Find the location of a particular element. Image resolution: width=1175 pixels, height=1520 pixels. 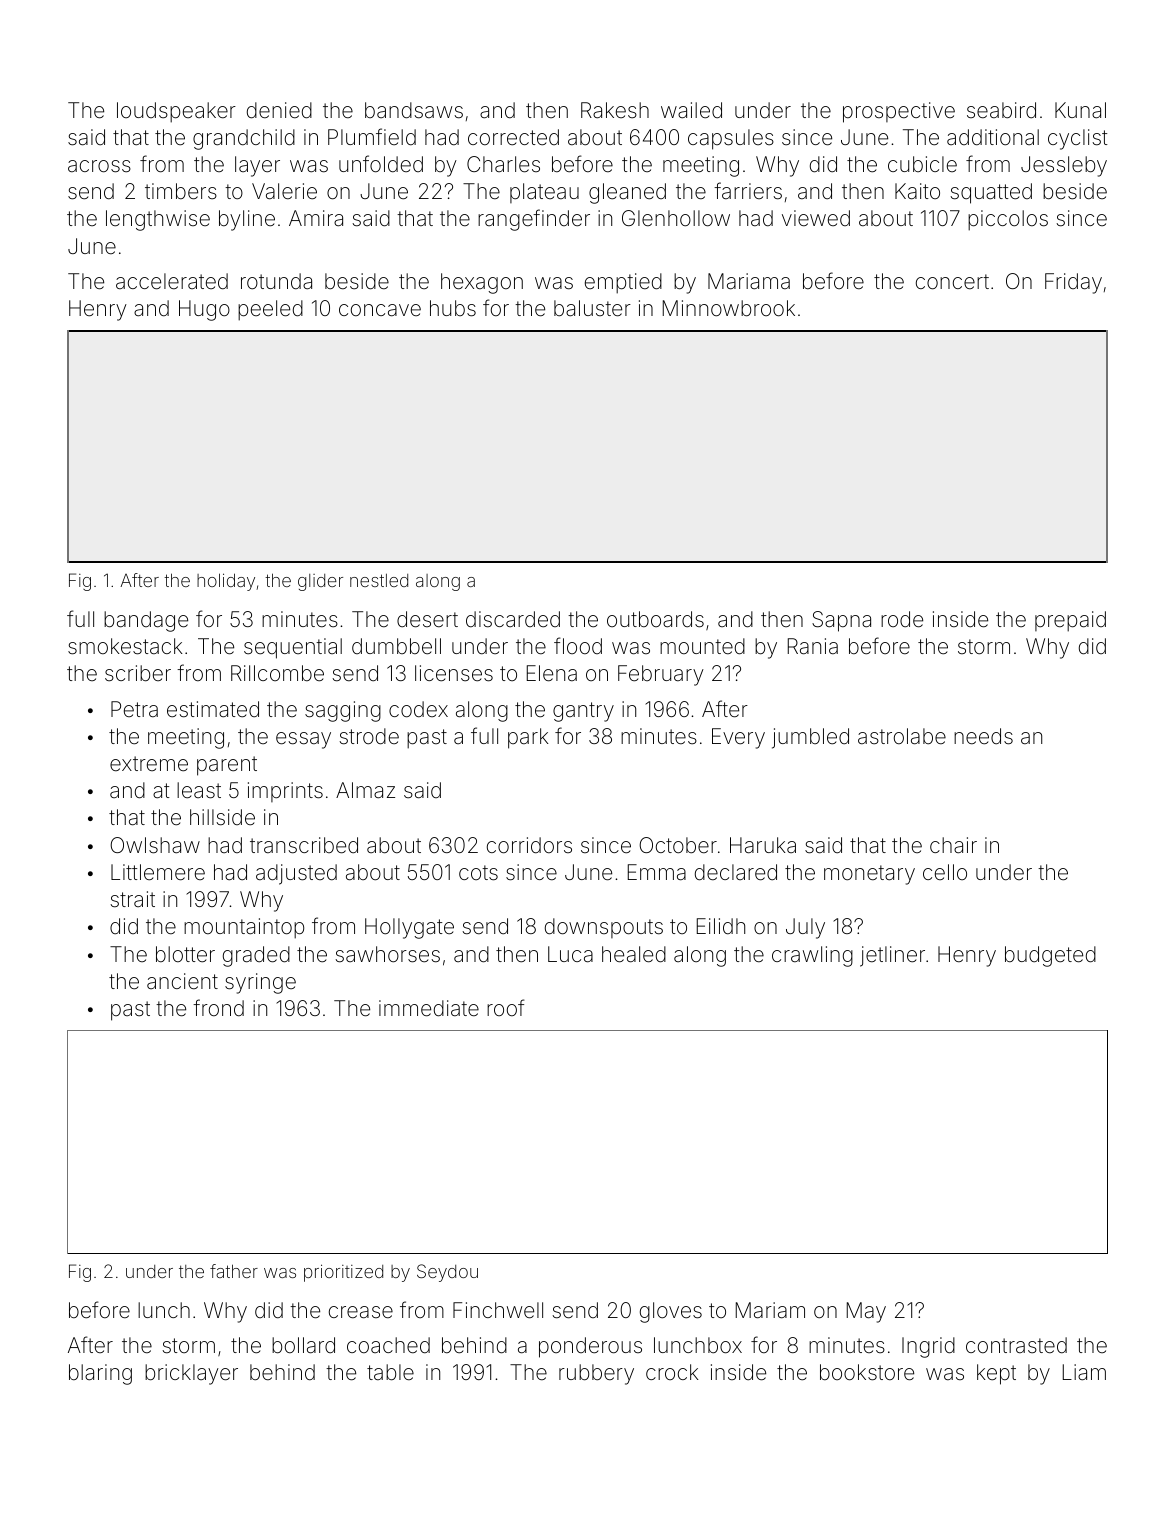

wailed is located at coordinates (691, 110).
